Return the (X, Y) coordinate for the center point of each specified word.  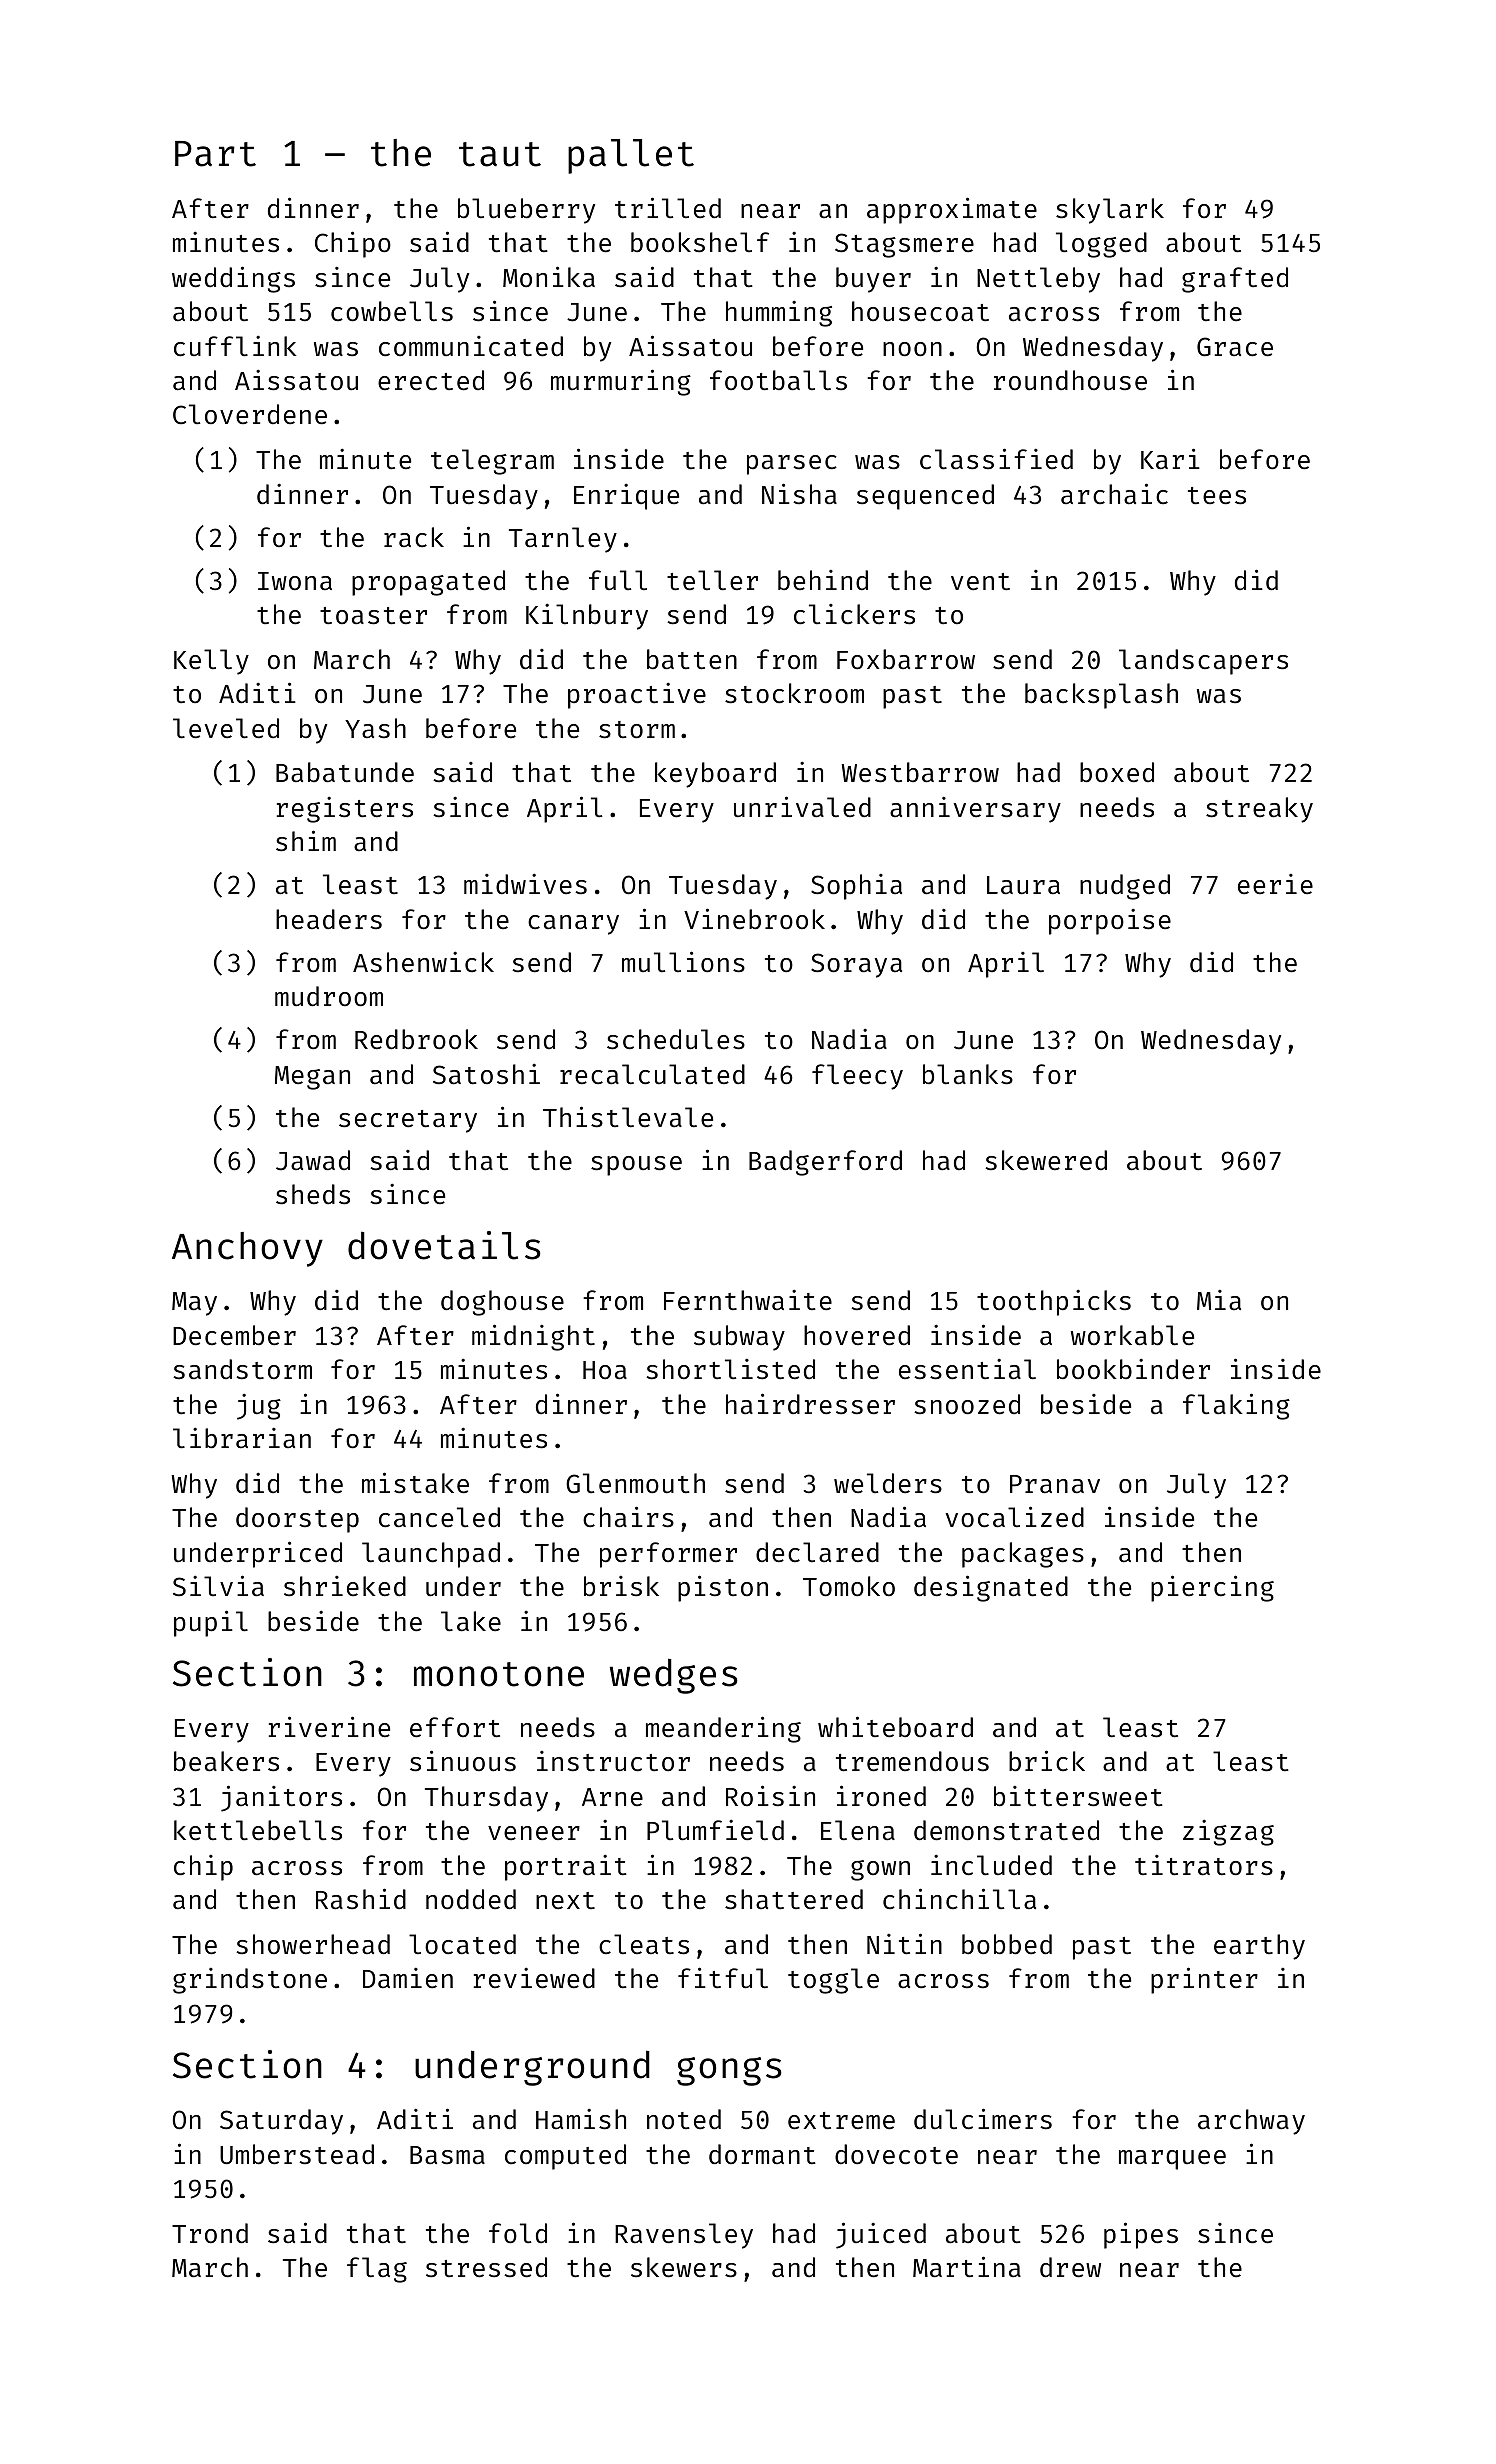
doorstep (297, 1520)
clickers (854, 614)
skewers (684, 2267)
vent (980, 582)
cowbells (392, 311)
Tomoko (849, 1586)
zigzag (1228, 1833)
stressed (486, 2267)
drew (1070, 2267)
